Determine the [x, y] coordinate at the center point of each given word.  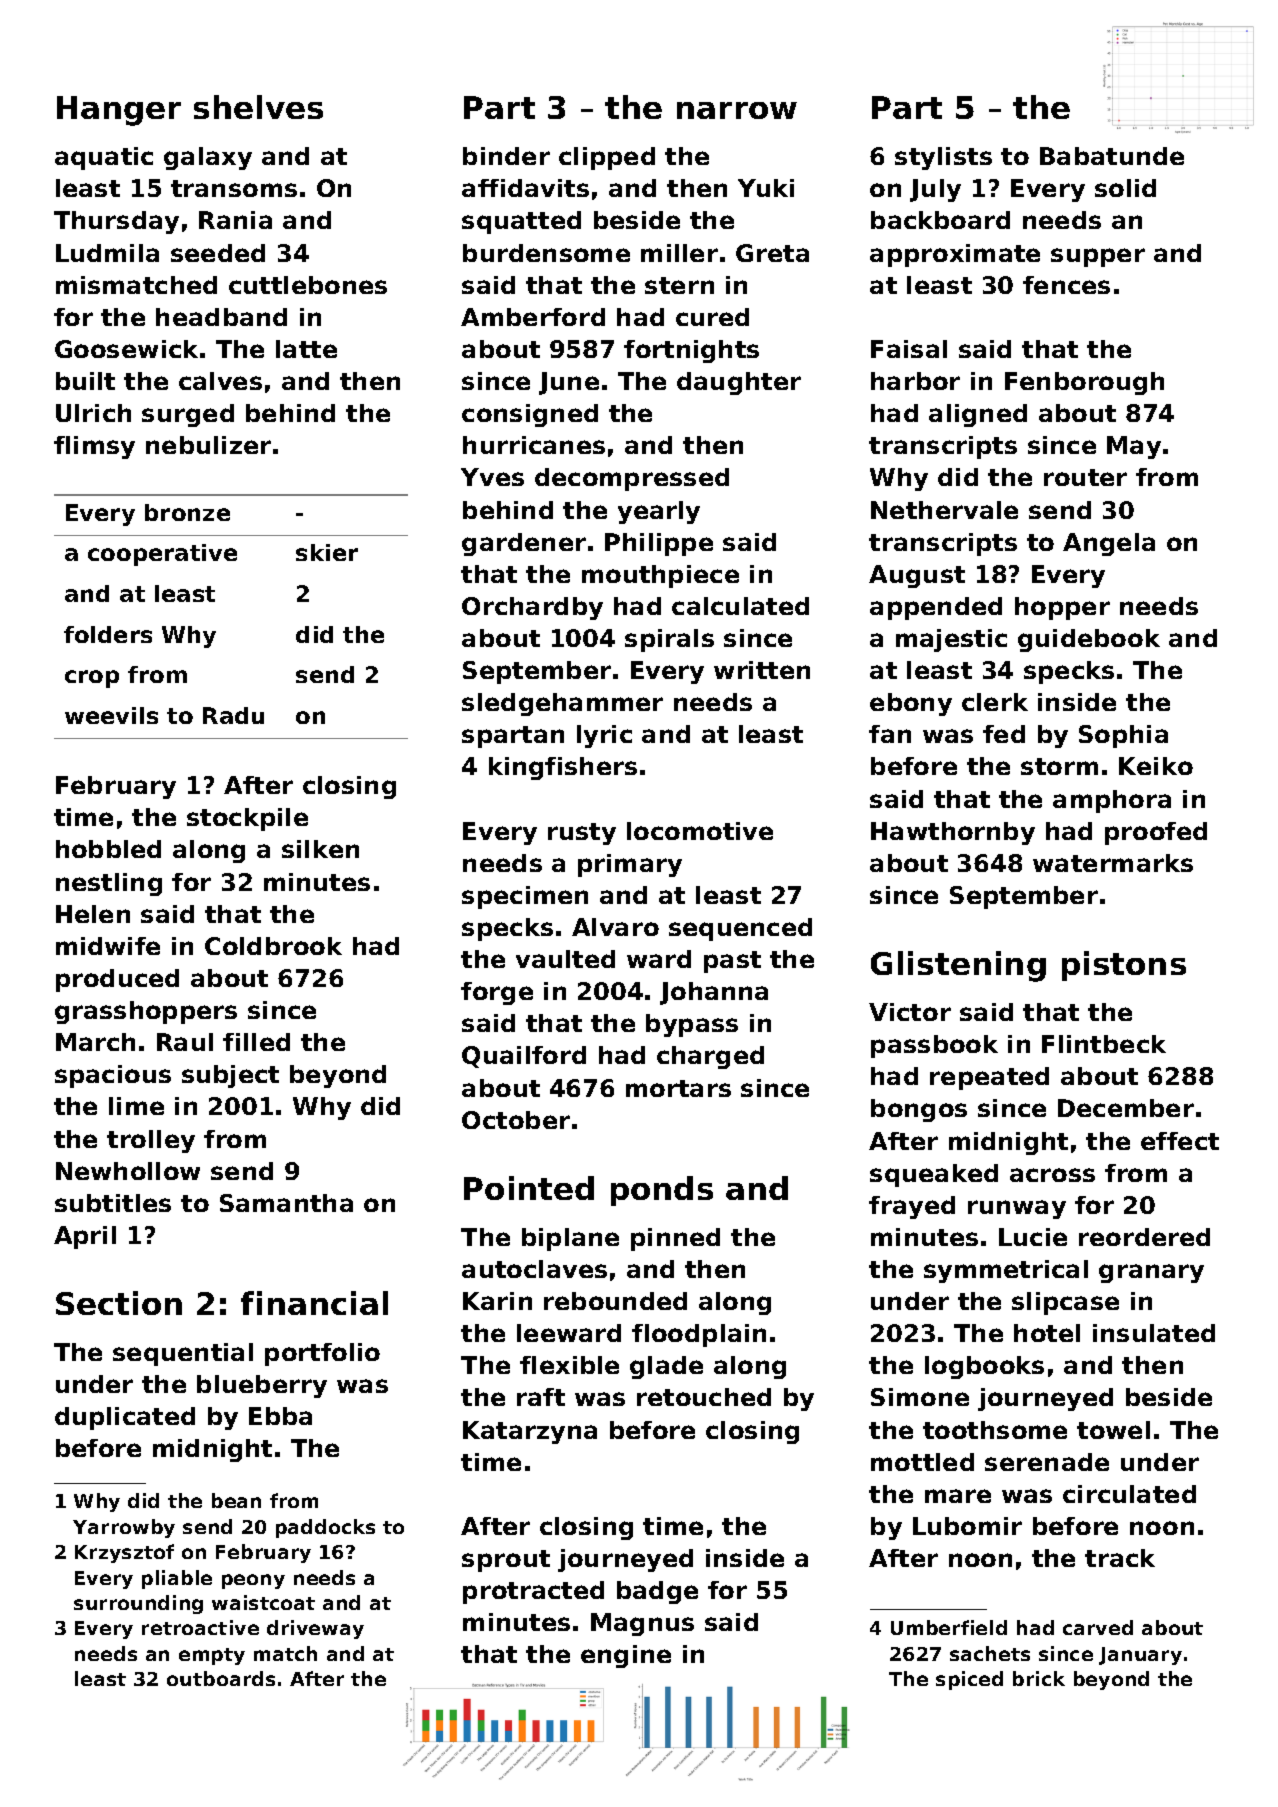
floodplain [699, 1335]
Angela [1109, 544]
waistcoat [263, 1602]
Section [119, 1303]
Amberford [533, 317]
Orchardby [532, 608]
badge [657, 1592]
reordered [1144, 1237]
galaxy [208, 158]
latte [306, 349]
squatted [521, 222]
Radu [233, 715]
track [1120, 1558]
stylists [943, 158]
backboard [940, 220]
